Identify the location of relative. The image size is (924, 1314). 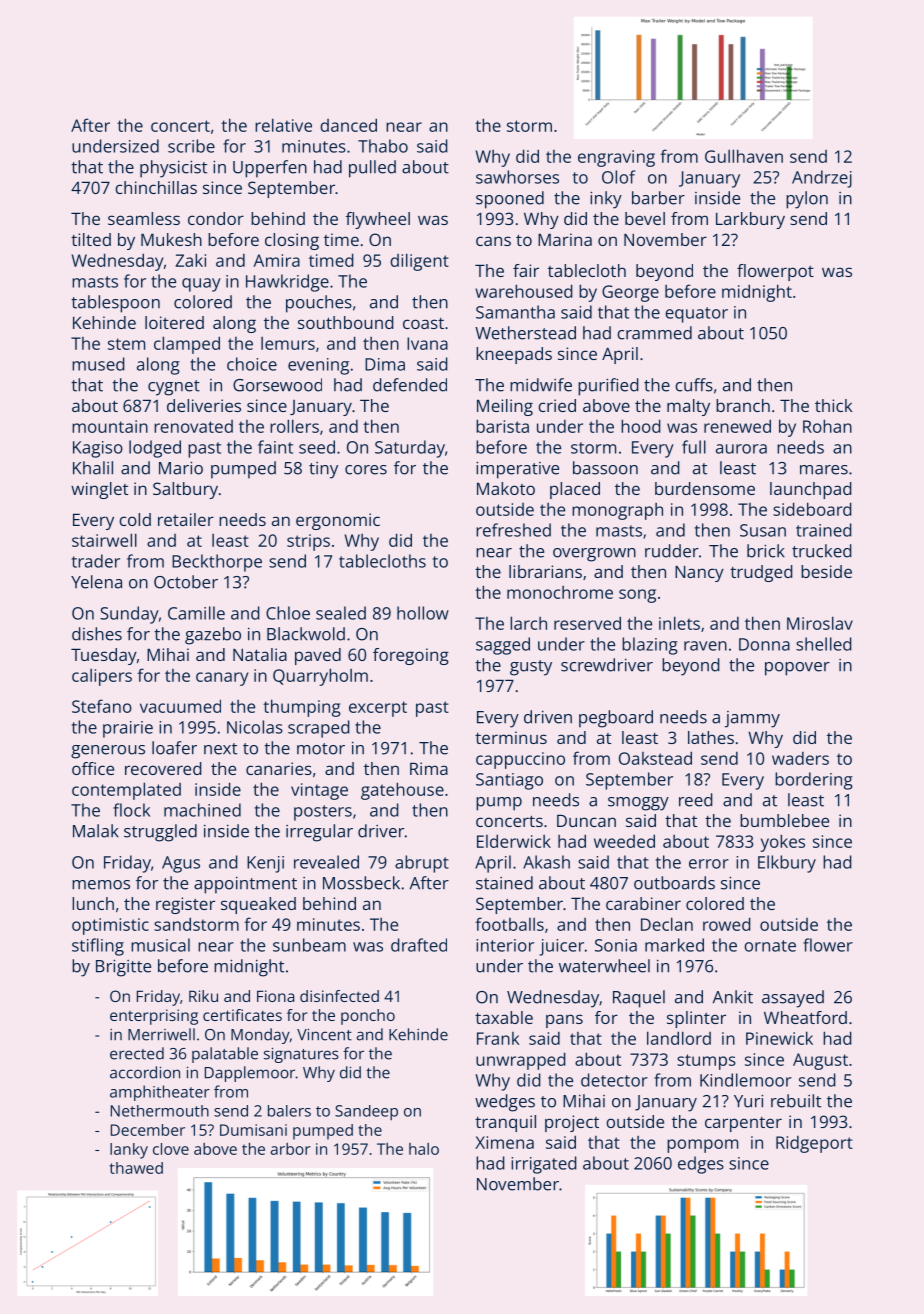
(283, 125).
